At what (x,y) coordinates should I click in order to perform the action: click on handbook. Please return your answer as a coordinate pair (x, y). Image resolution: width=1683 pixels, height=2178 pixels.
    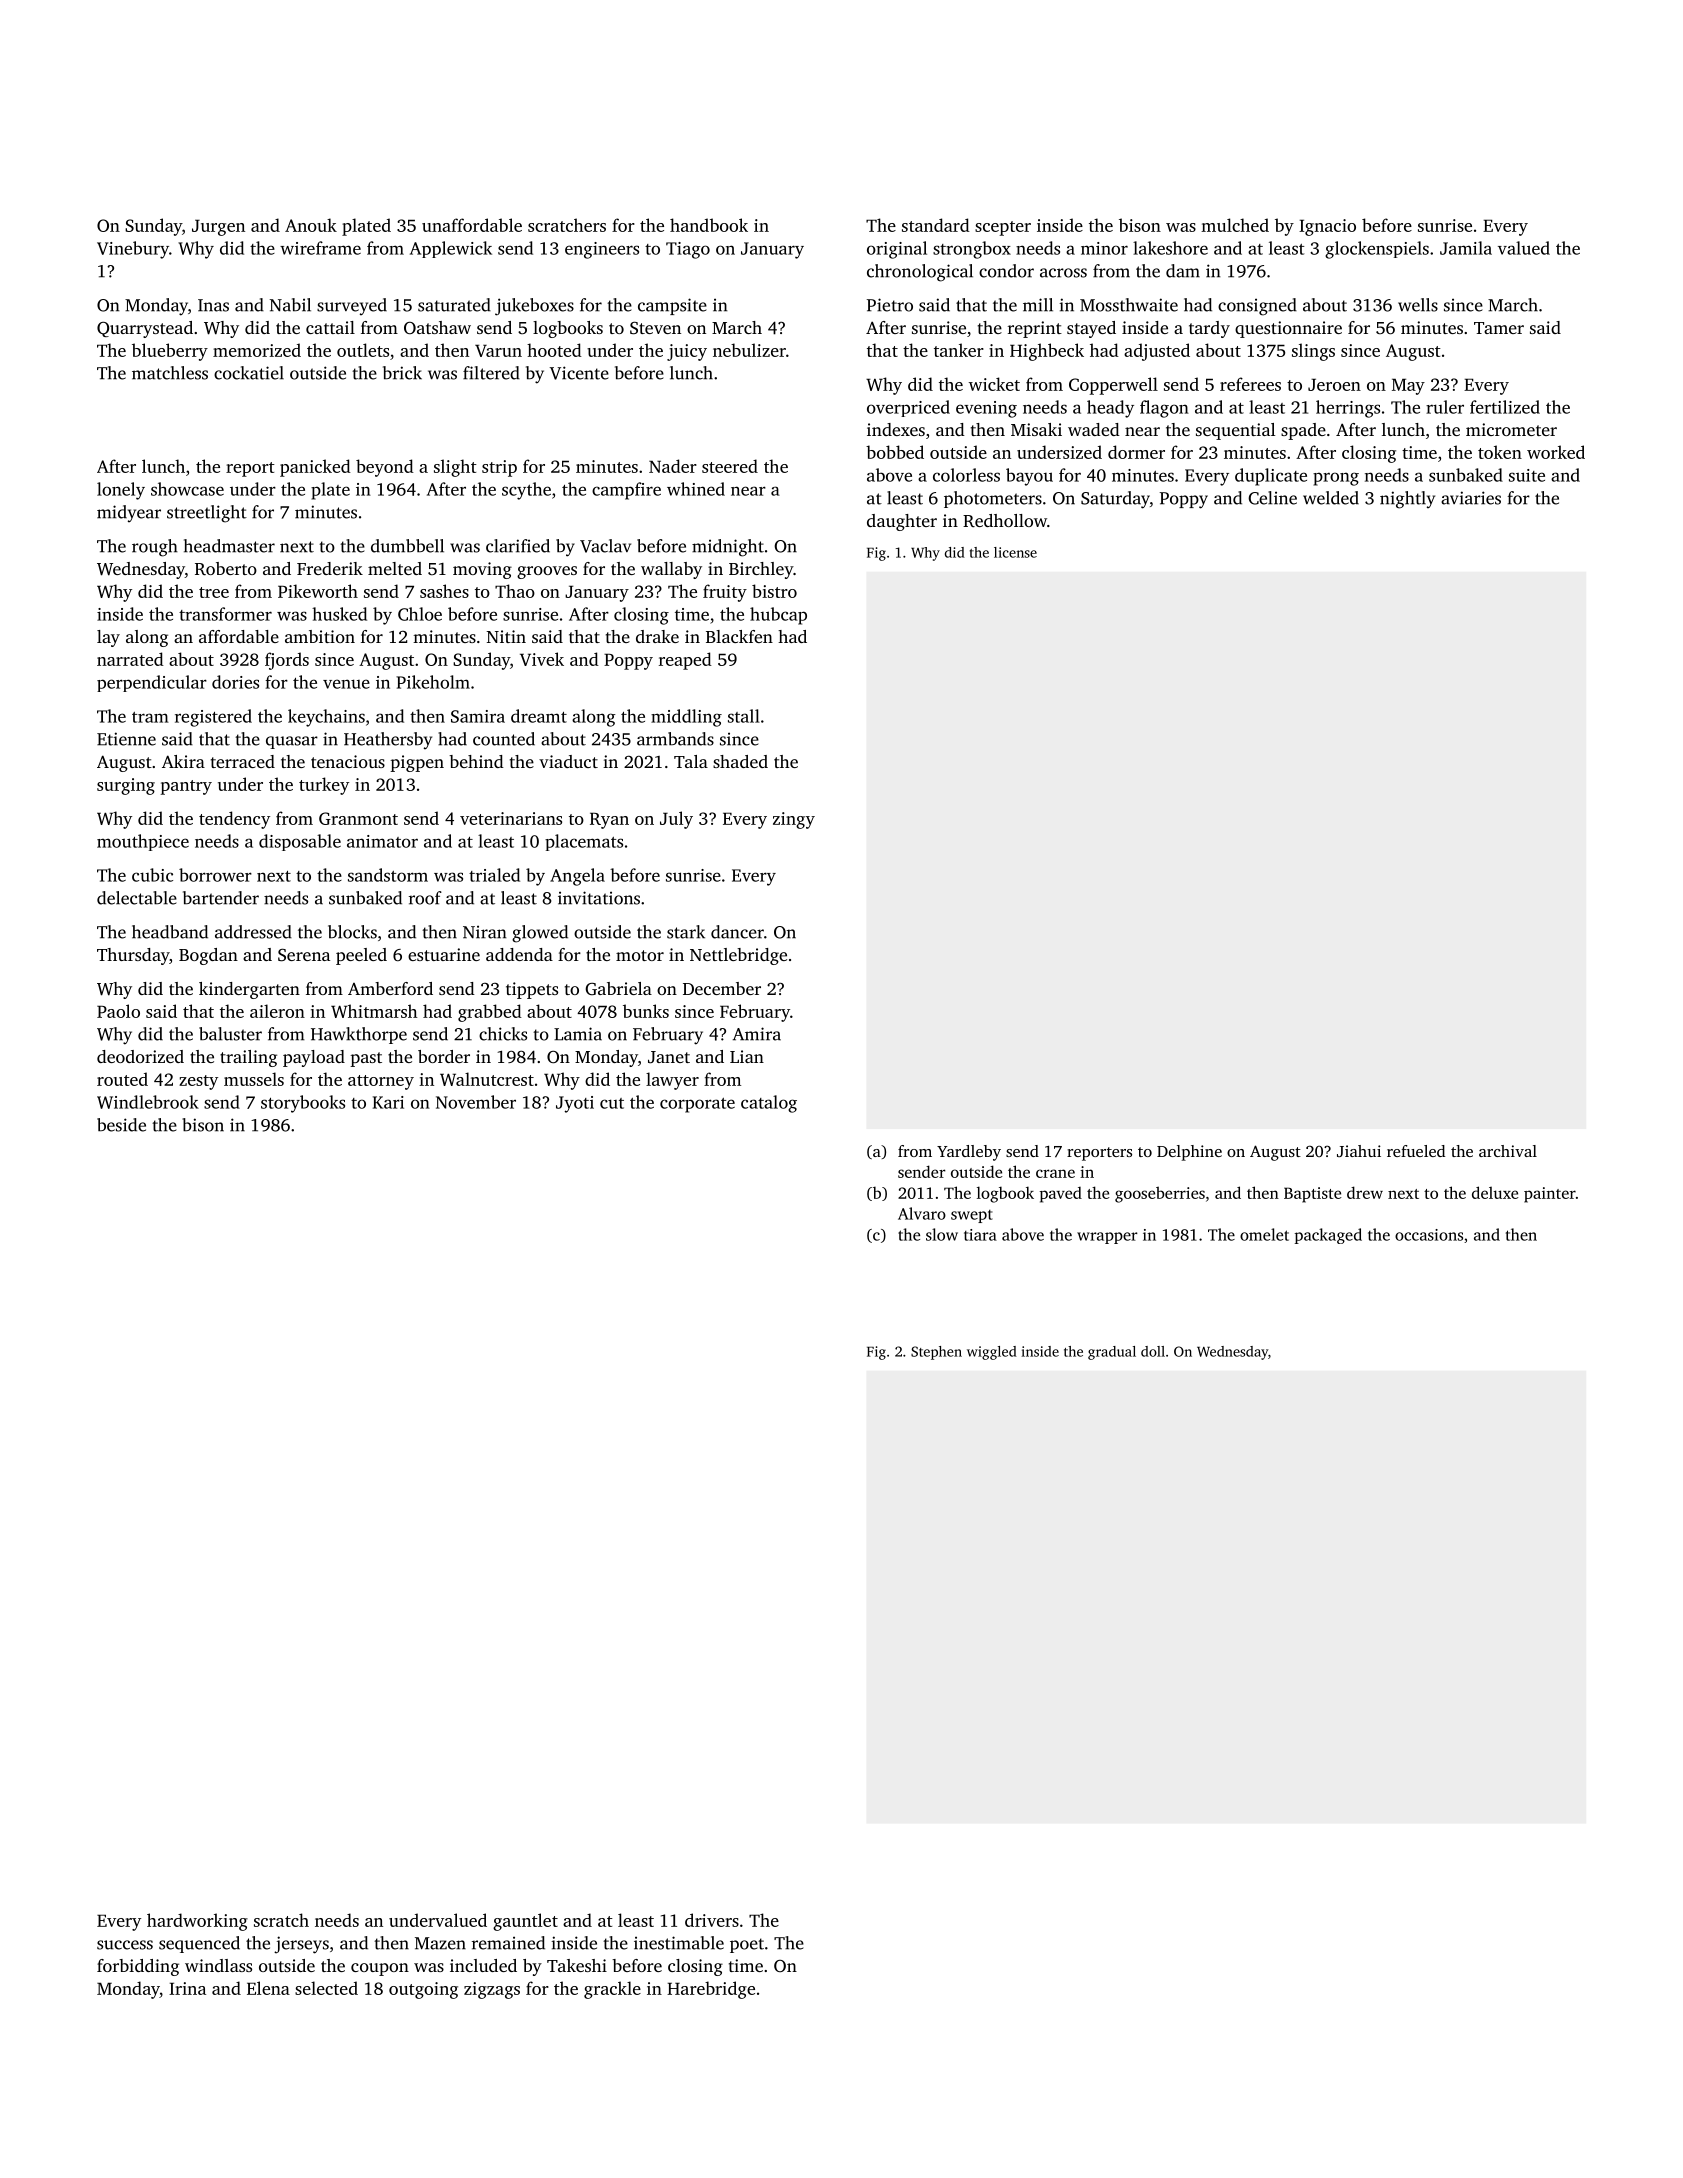
    Looking at the image, I should click on (709, 225).
